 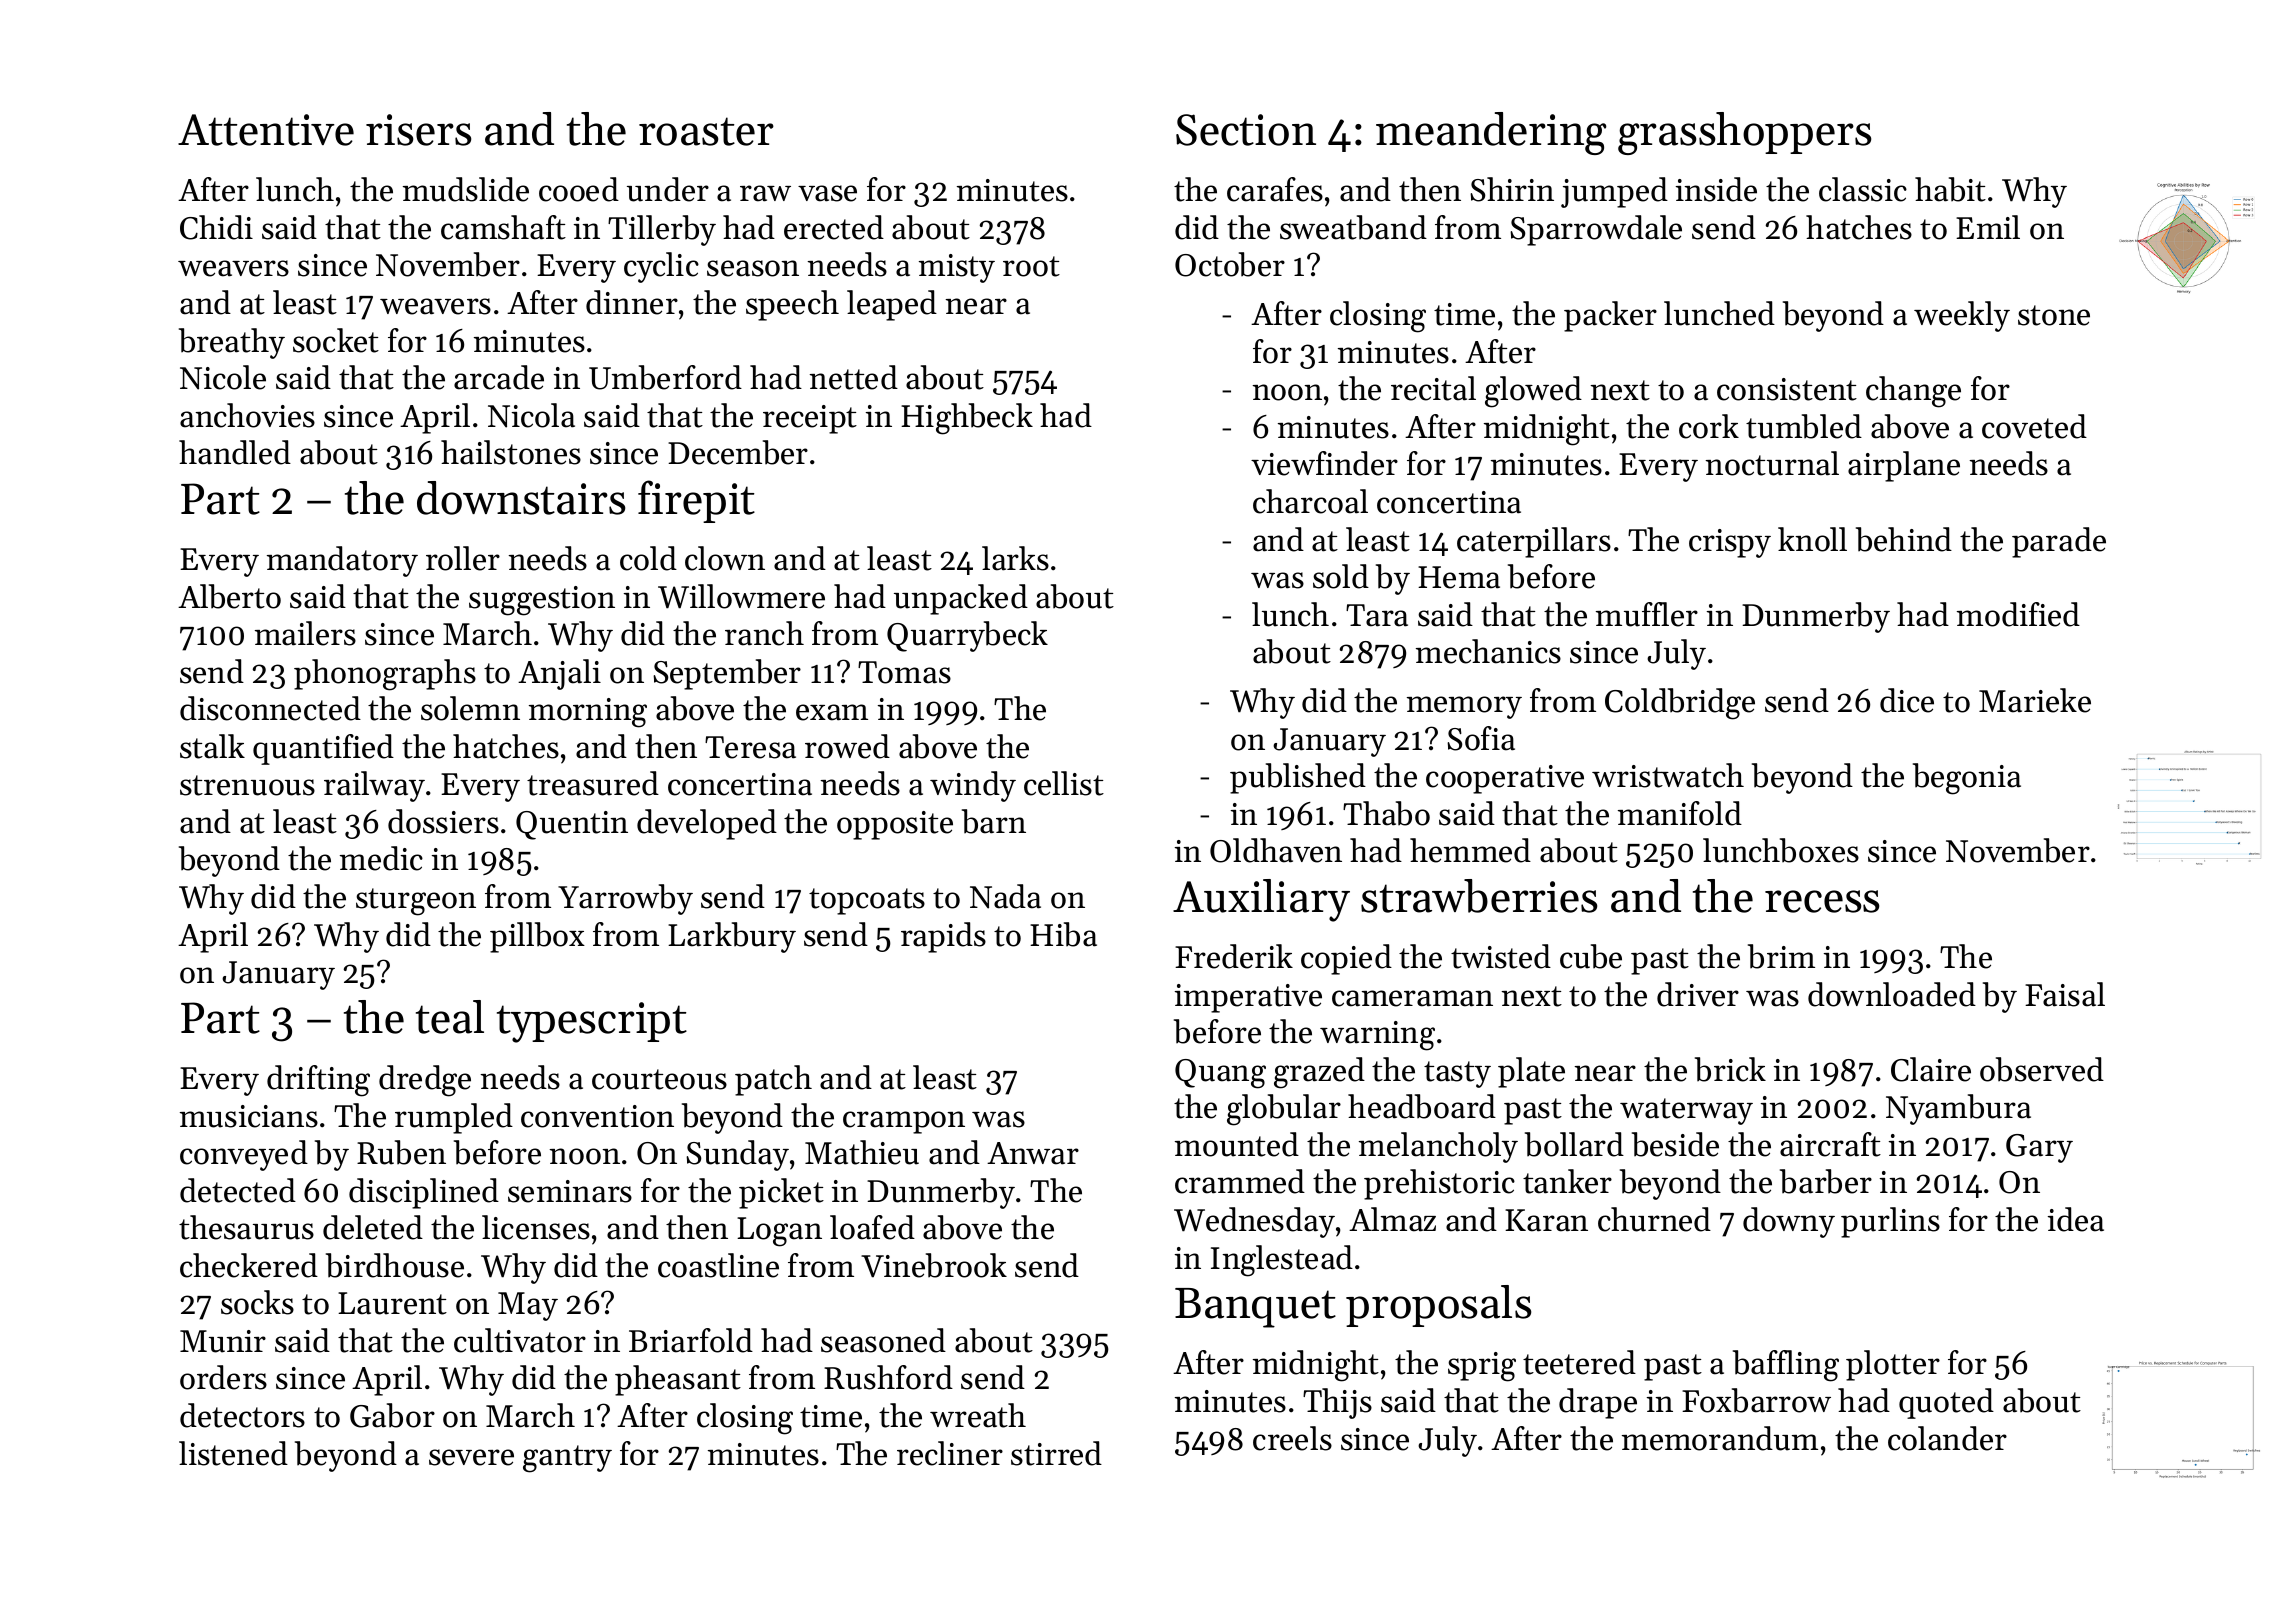 I want to click on roaster, so click(x=706, y=131).
